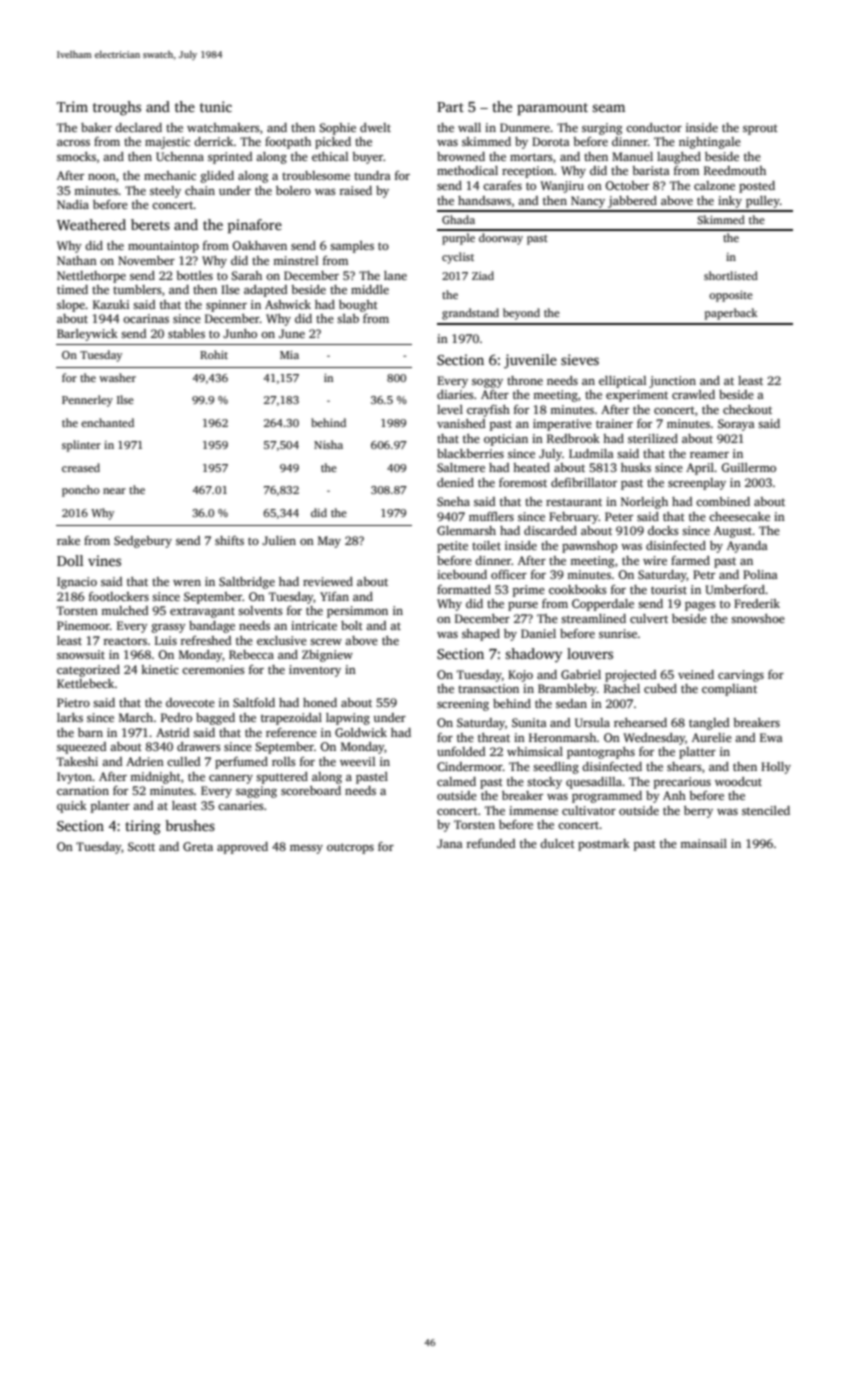 The height and width of the document is (1400, 849). I want to click on Trim, so click(72, 106).
